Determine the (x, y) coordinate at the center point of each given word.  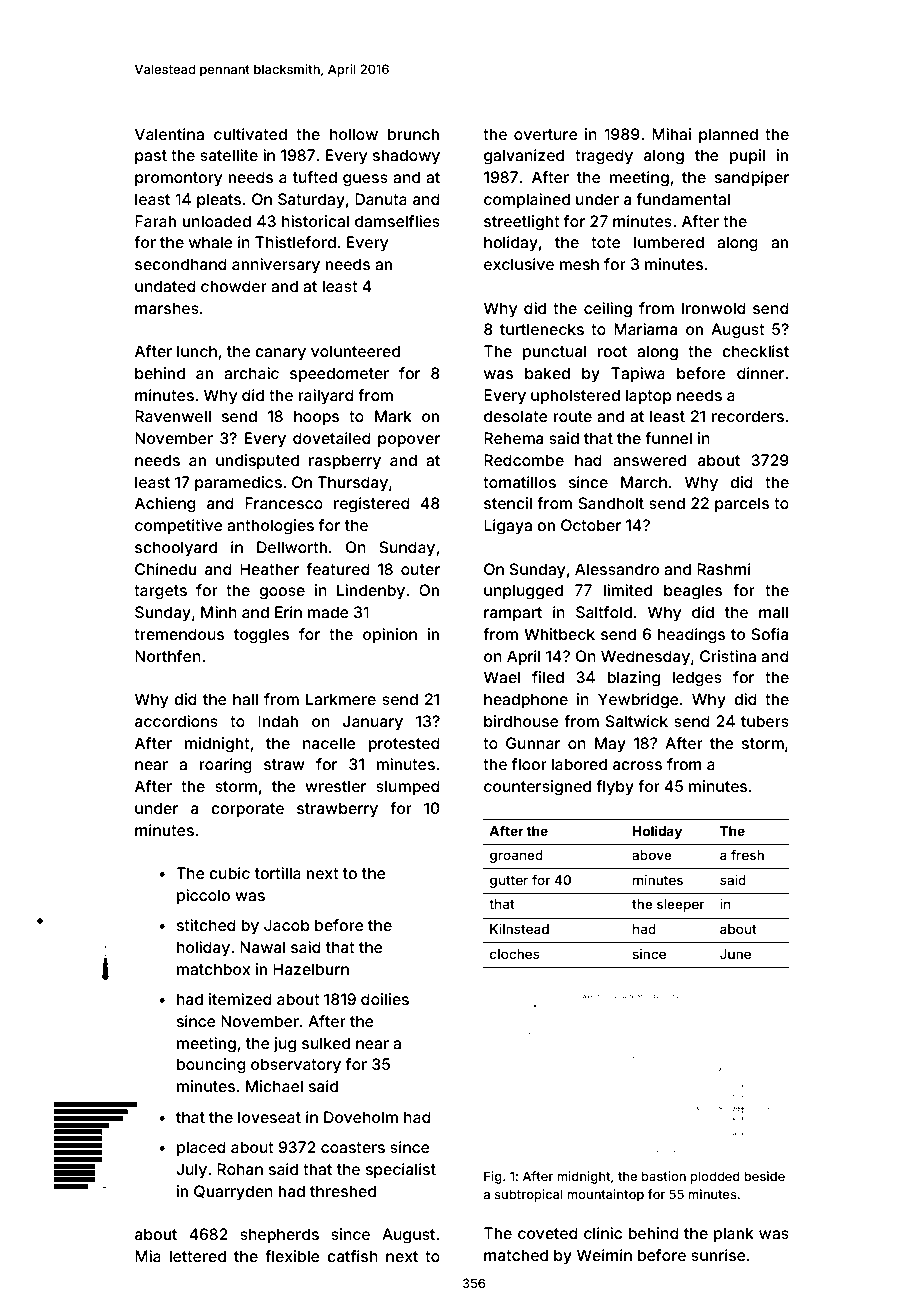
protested (404, 744)
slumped (408, 787)
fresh (747, 854)
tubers (765, 721)
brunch (413, 134)
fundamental (683, 199)
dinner (760, 373)
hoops (316, 417)
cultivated (250, 134)
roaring (225, 766)
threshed (343, 1191)
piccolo (203, 896)
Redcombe (524, 460)
